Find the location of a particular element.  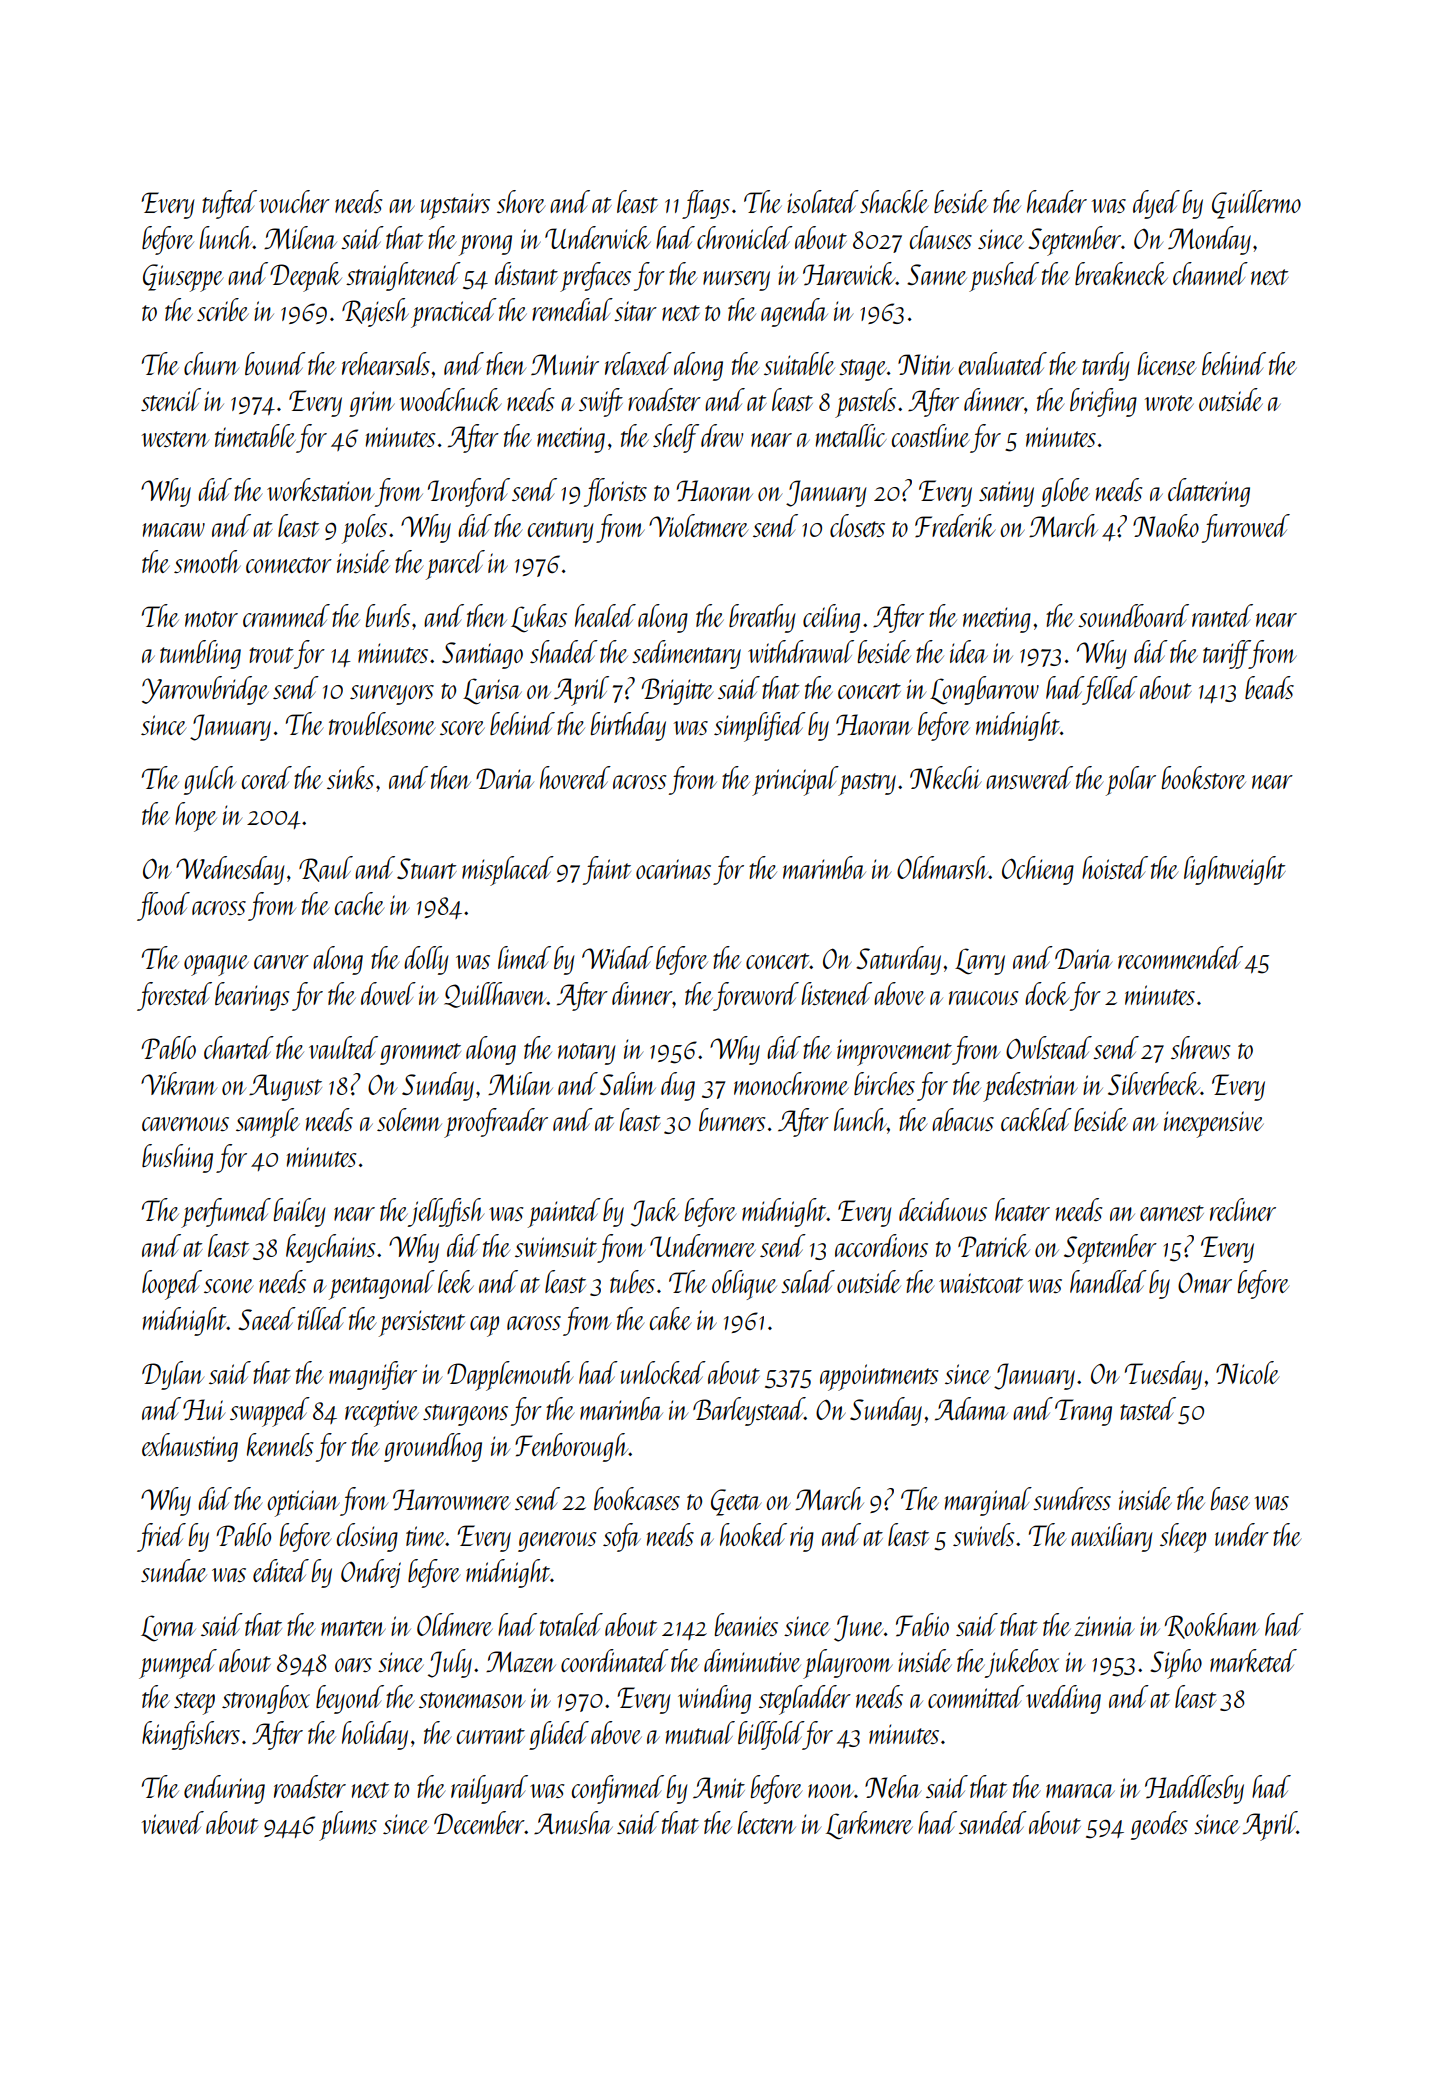

healed is located at coordinates (605, 615).
